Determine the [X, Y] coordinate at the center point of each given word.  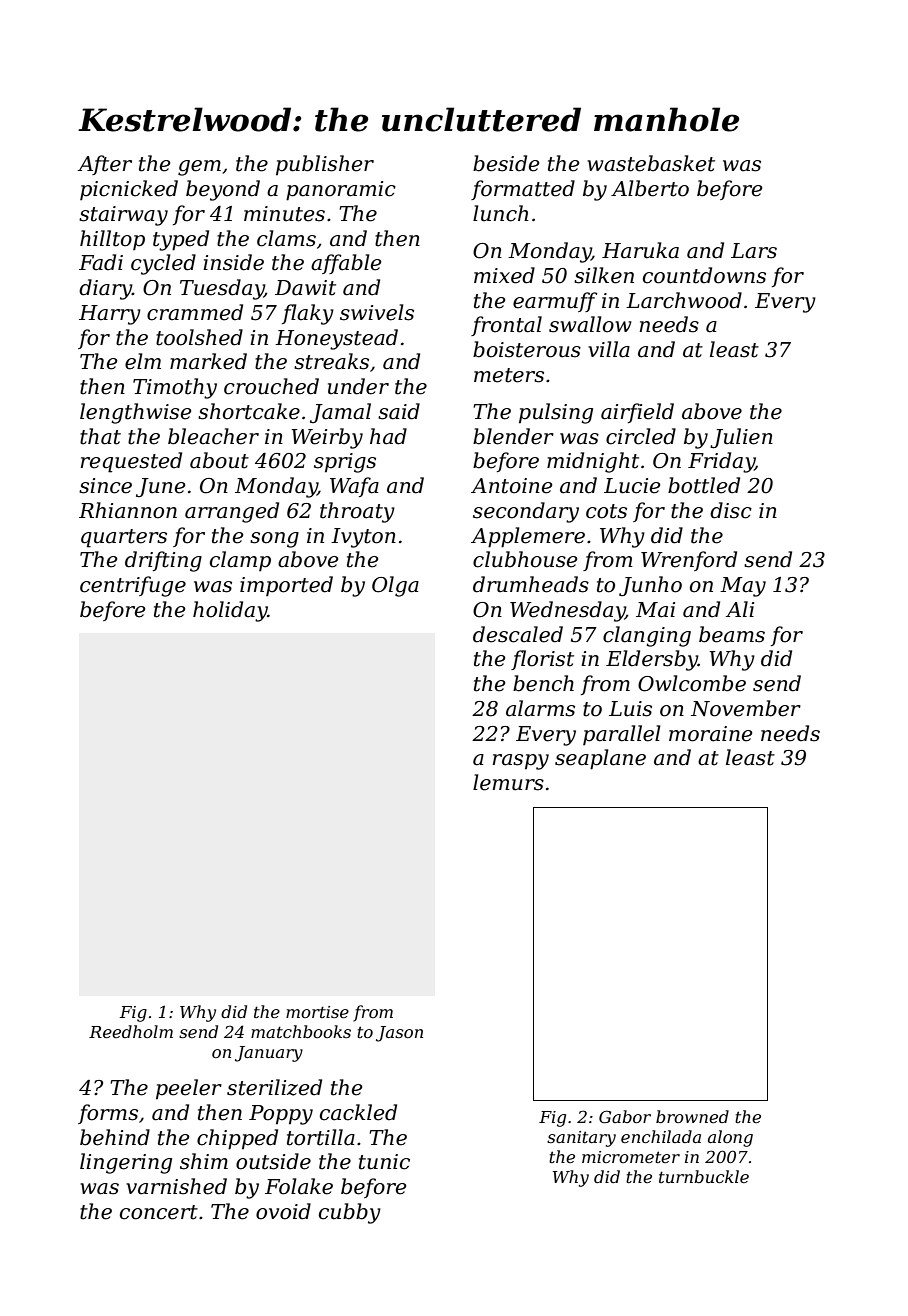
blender [513, 436]
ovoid [283, 1211]
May [743, 587]
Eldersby [652, 660]
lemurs [508, 782]
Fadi [101, 262]
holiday [230, 611]
